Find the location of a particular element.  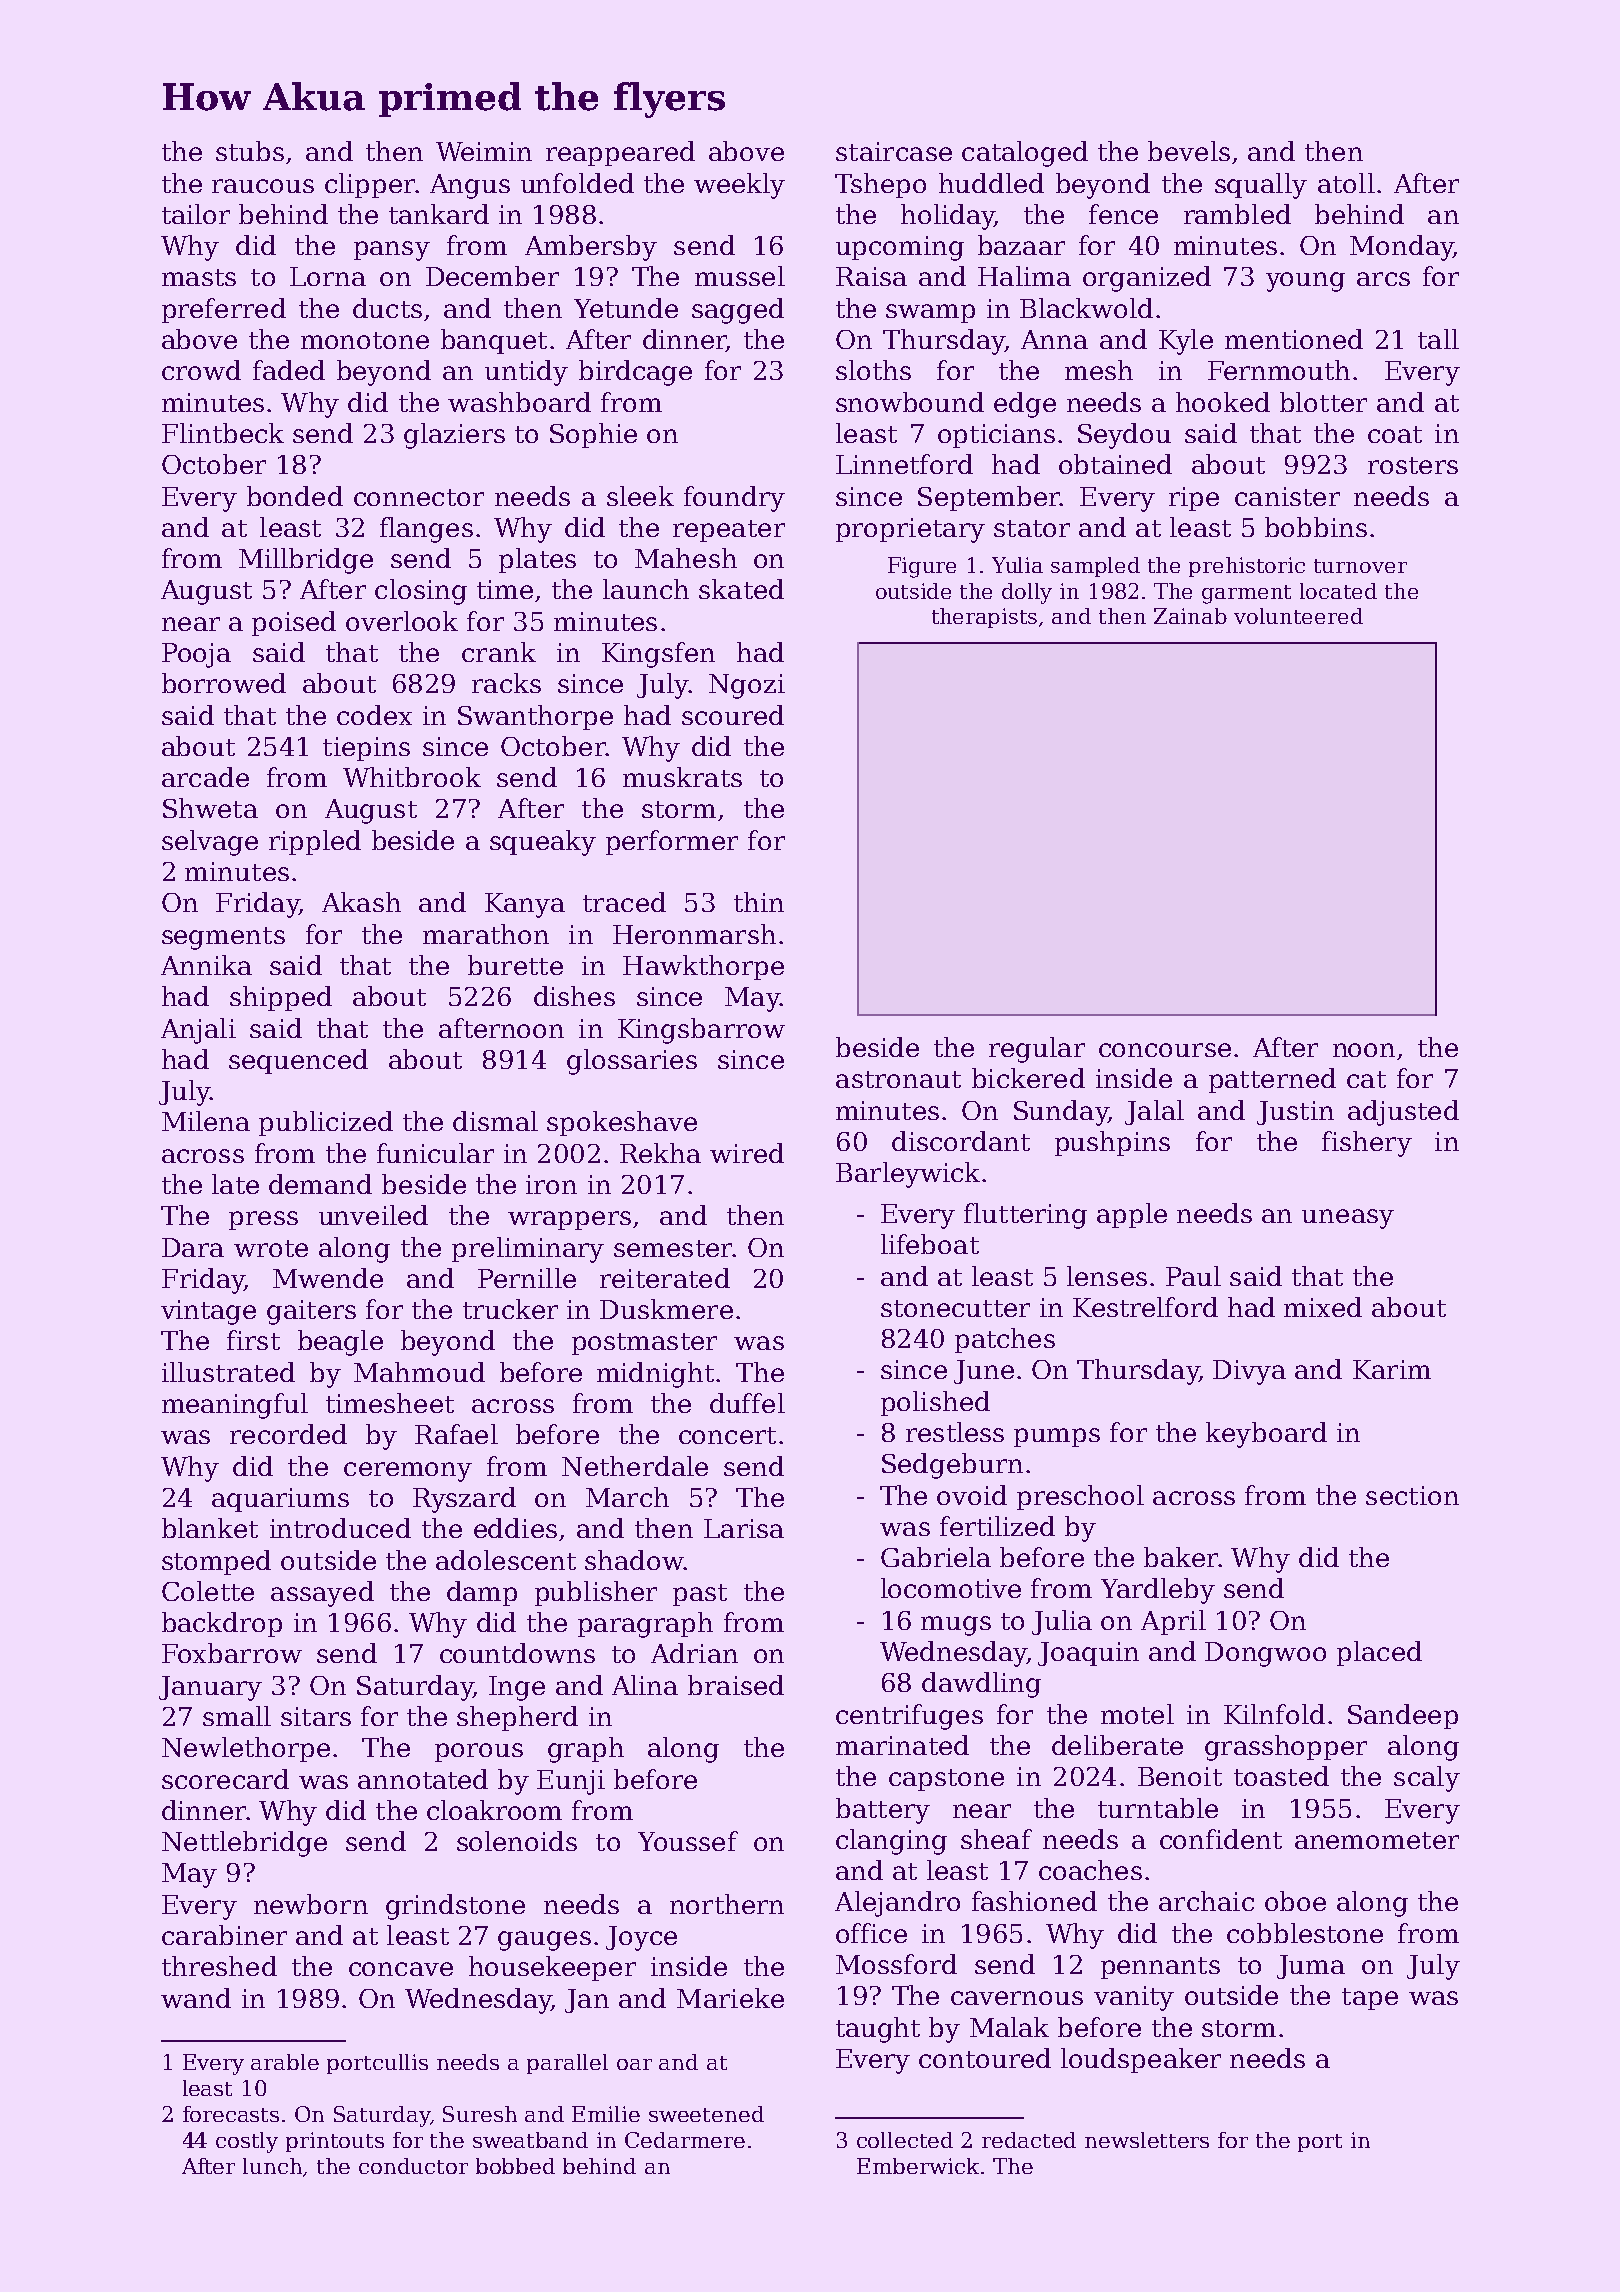

young is located at coordinates (1305, 282).
